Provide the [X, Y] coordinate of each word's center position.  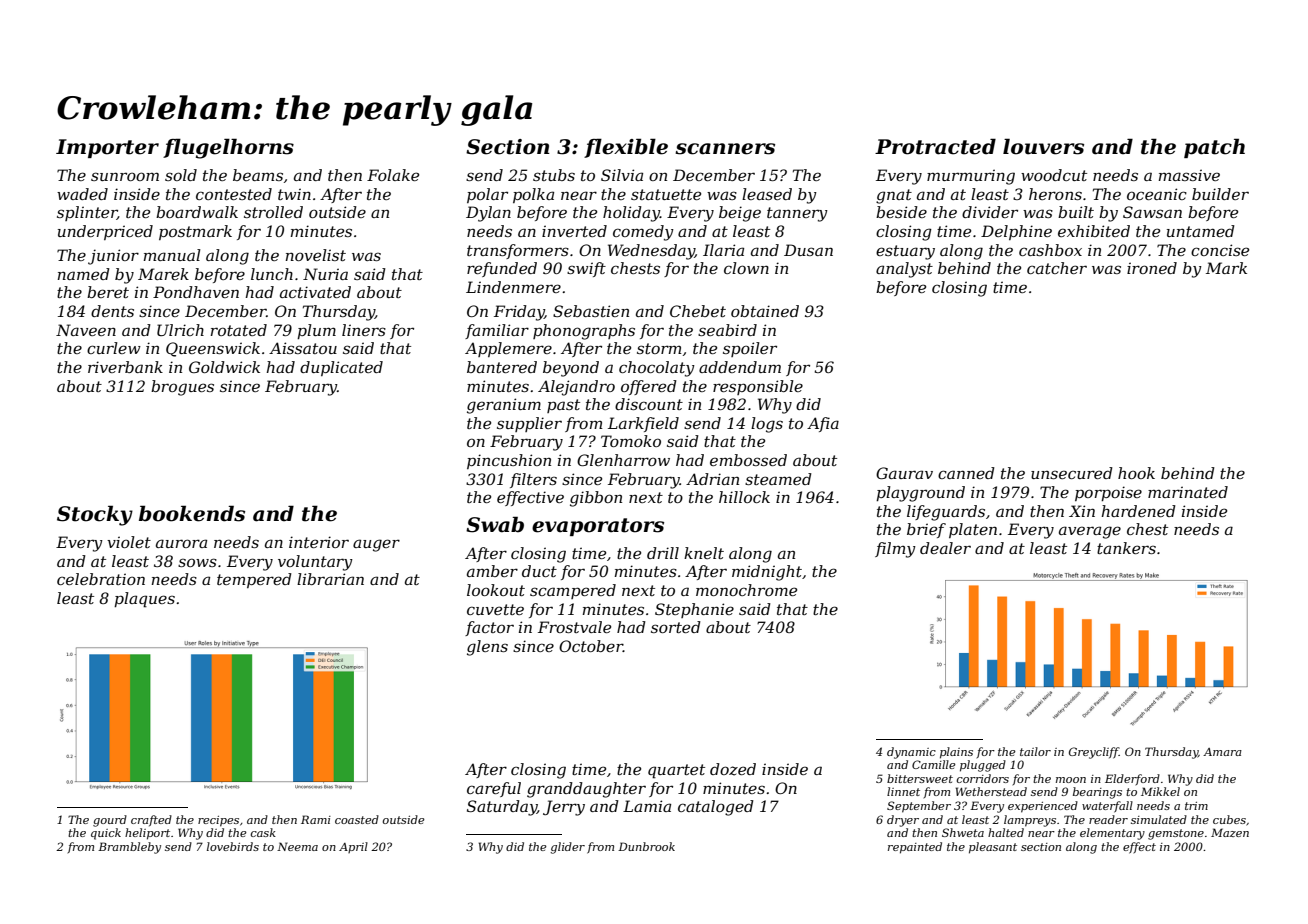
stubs [554, 175]
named [84, 274]
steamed [778, 479]
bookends [192, 513]
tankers [1126, 548]
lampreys [1030, 821]
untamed [1201, 231]
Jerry [564, 808]
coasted [357, 819]
